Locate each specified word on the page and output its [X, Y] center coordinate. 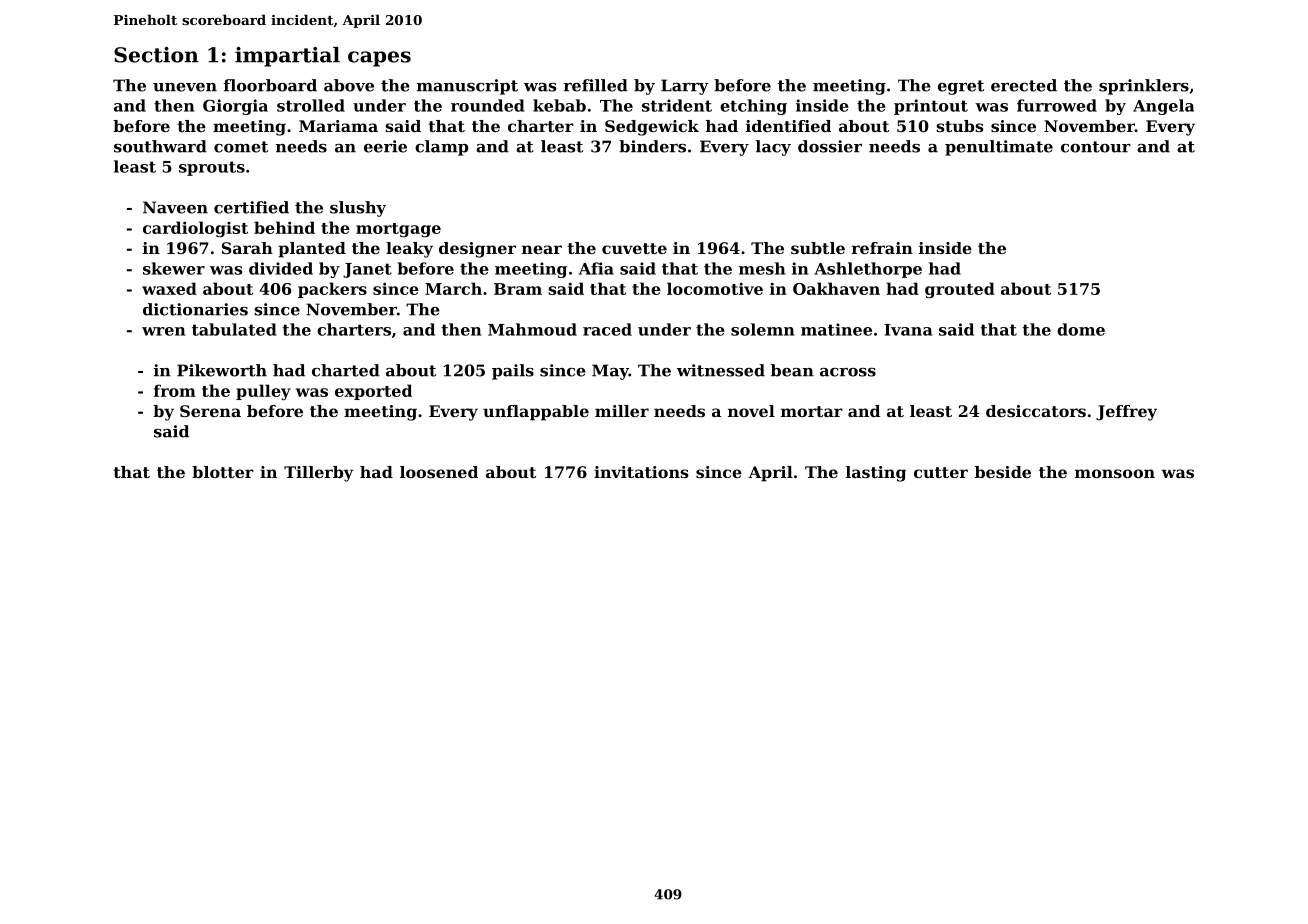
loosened [439, 472]
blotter [223, 472]
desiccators [1036, 411]
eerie [385, 146]
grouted [960, 290]
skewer [174, 268]
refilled [595, 85]
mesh [762, 268]
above [349, 85]
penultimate [999, 148]
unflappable [536, 413]
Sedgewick [652, 128]
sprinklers [1144, 87]
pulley [263, 392]
